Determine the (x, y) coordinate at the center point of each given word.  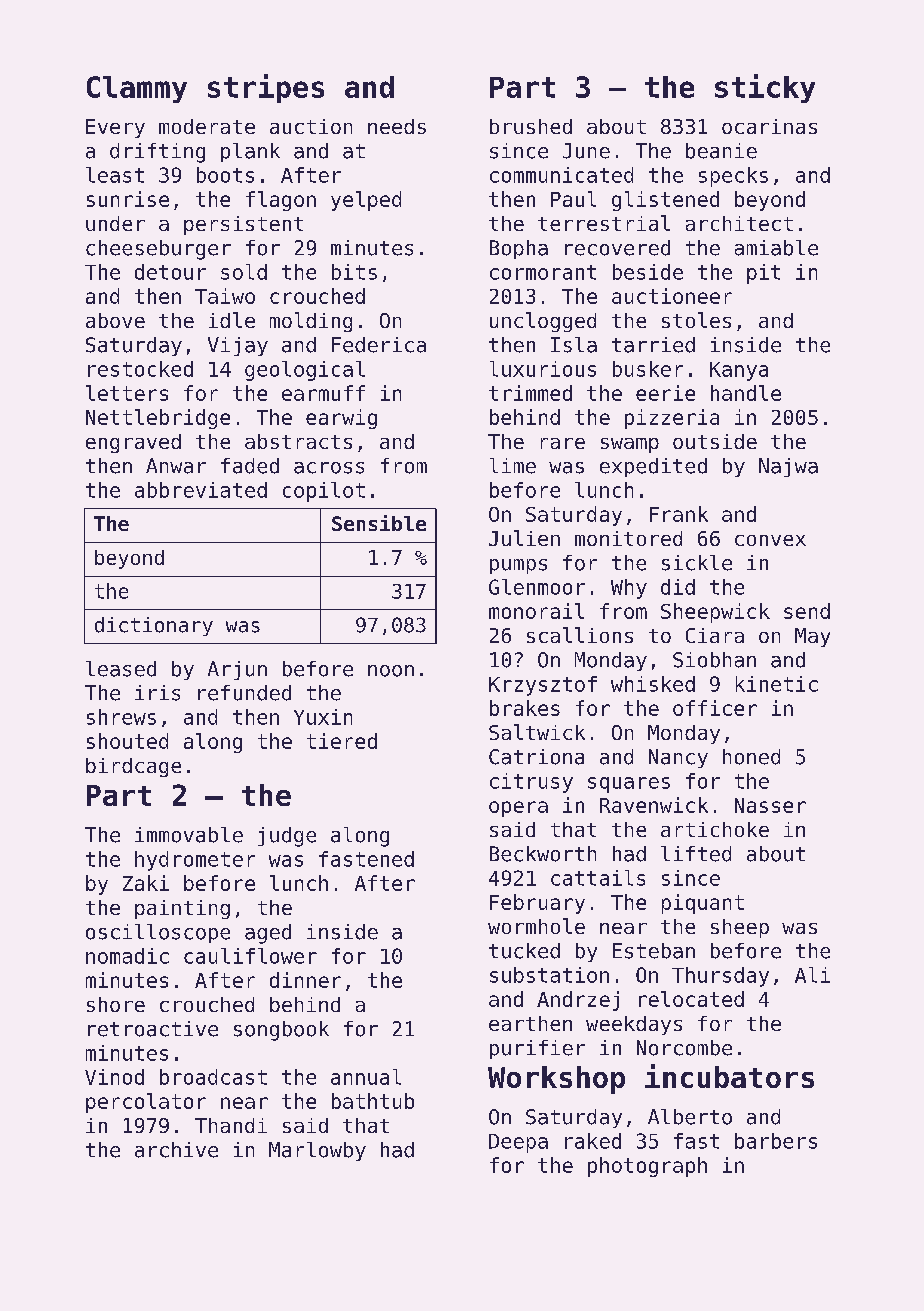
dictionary (154, 626)
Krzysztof (543, 686)
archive (176, 1150)
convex (770, 540)
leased (121, 669)
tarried (653, 345)
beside (648, 272)
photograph (647, 1167)
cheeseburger (158, 250)
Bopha (519, 249)
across (329, 468)
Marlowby (317, 1151)
